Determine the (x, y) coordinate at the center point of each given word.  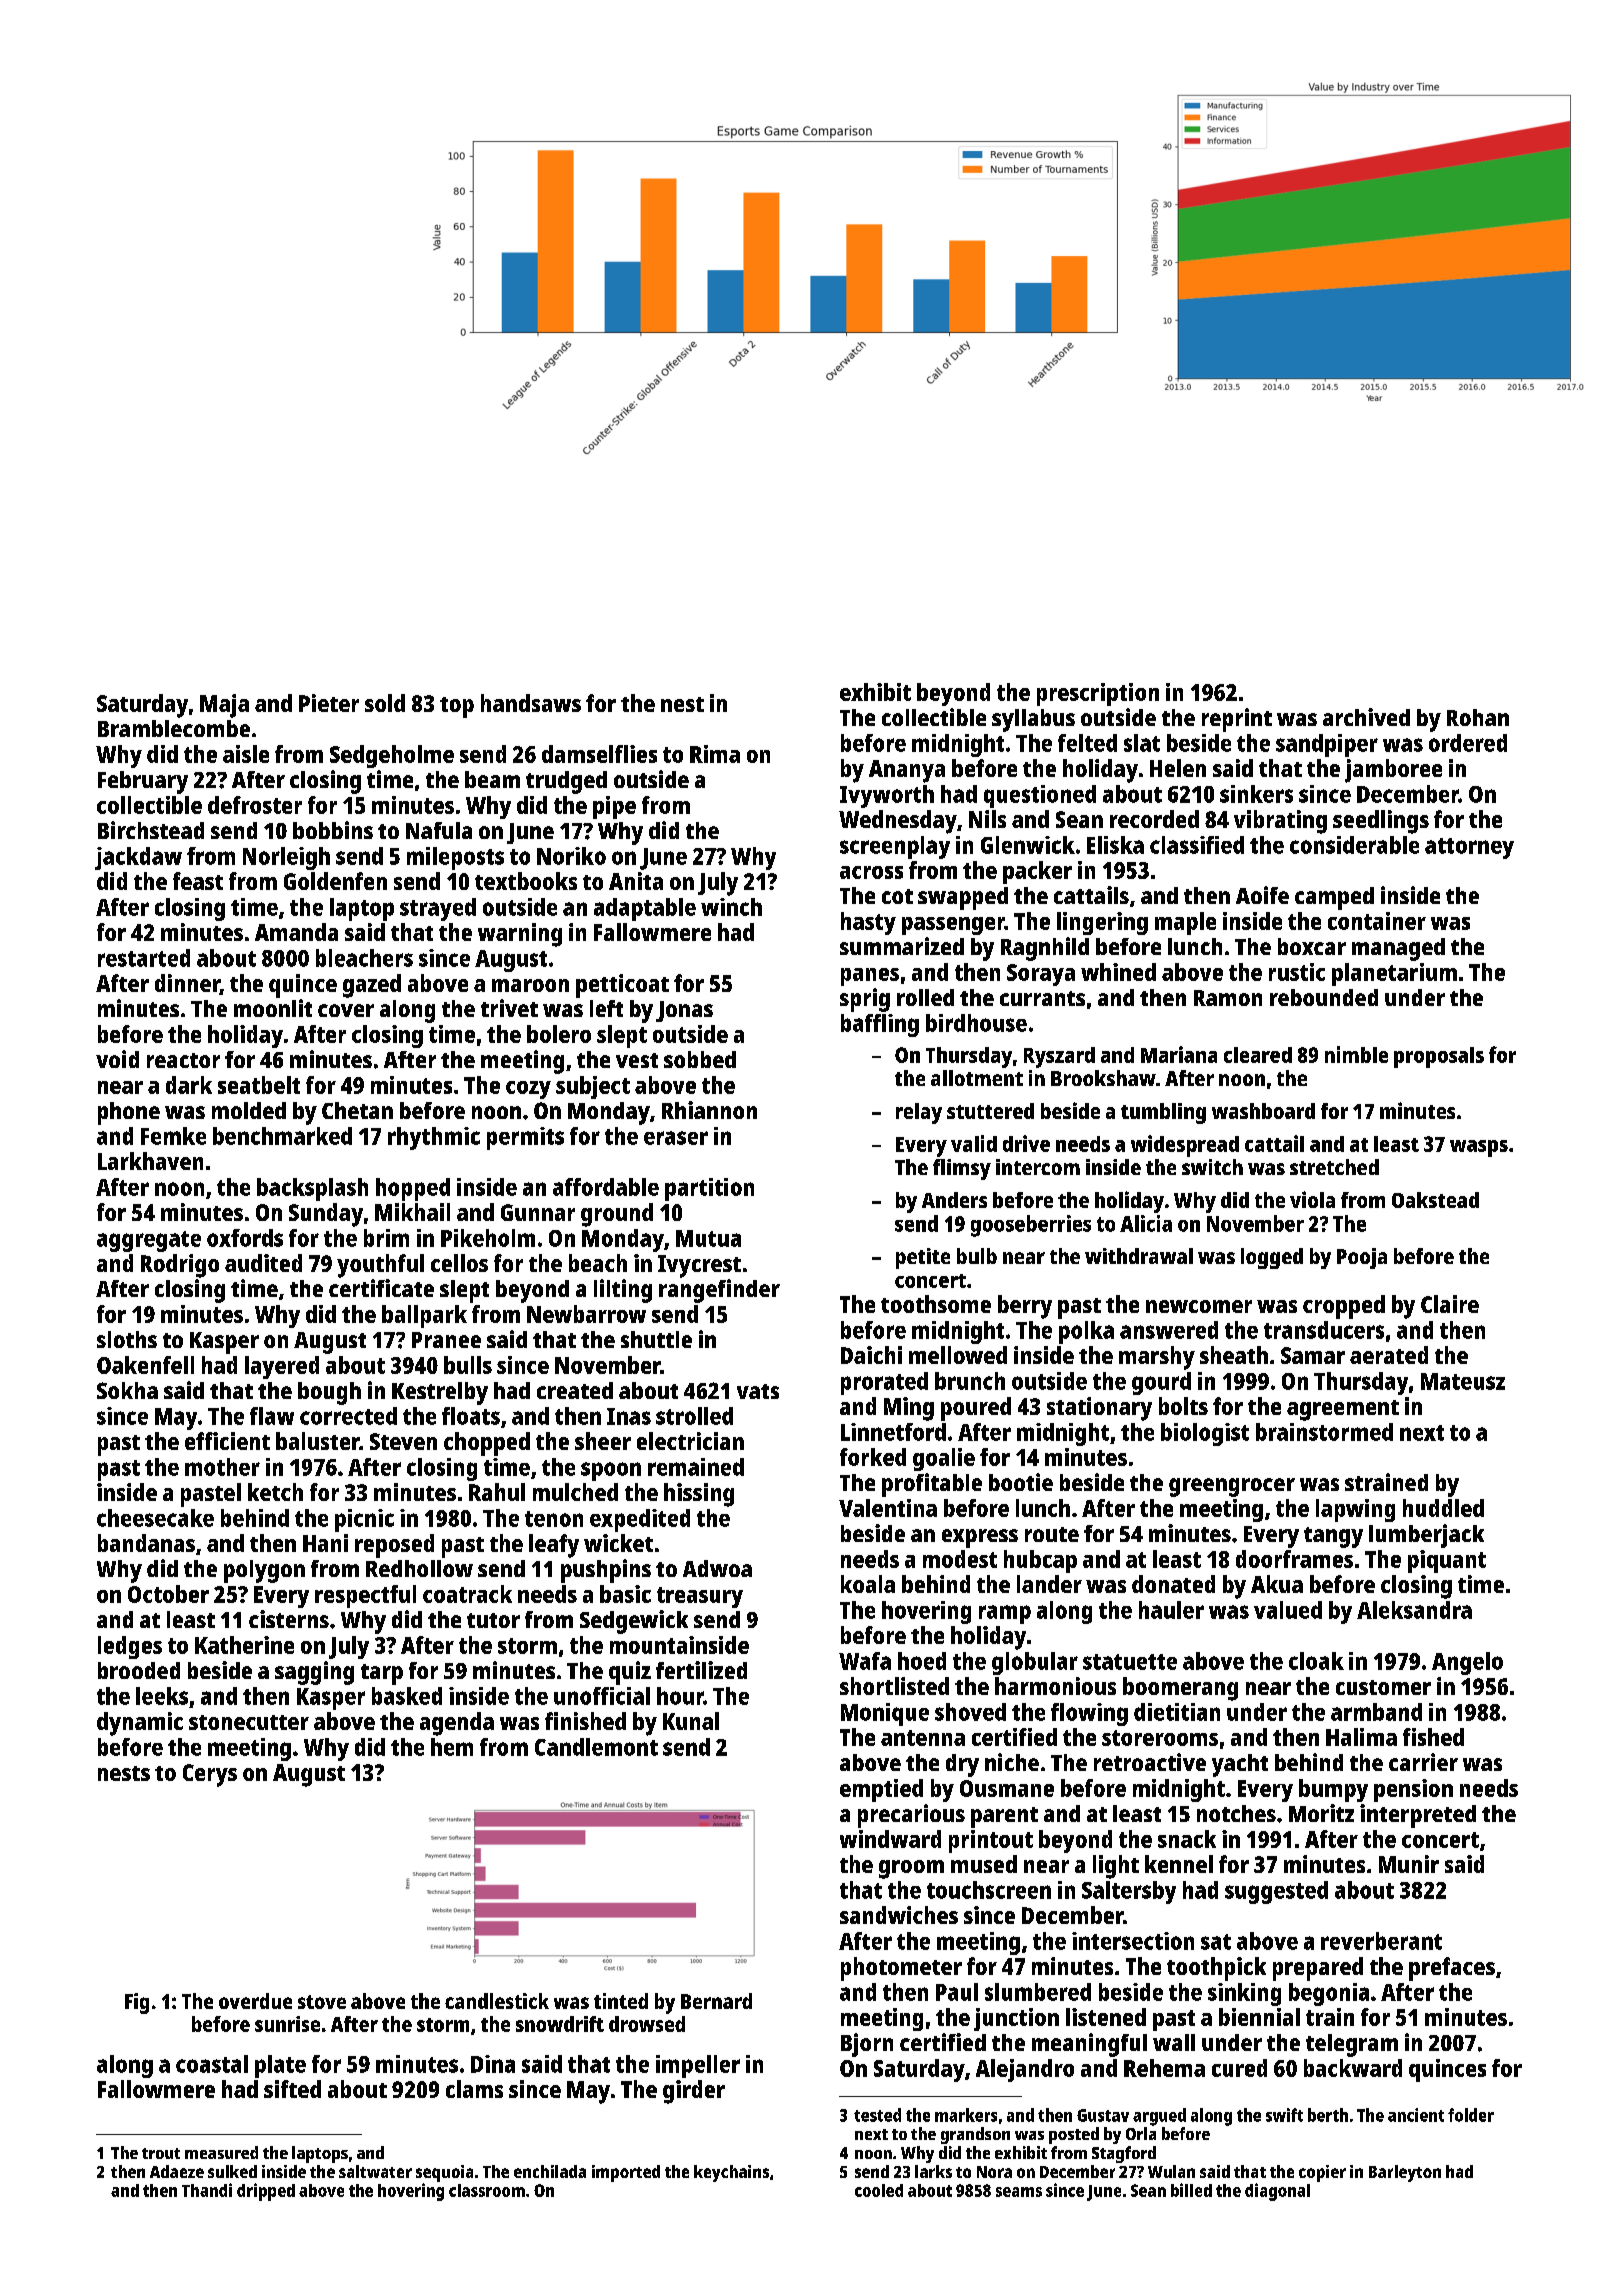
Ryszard (1059, 1057)
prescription (1098, 694)
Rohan (1478, 717)
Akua (1277, 1584)
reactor (183, 1060)
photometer (901, 1969)
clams (474, 2089)
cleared (1258, 1055)
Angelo (1467, 1663)
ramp (1005, 1614)
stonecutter (249, 1722)
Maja (224, 706)
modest (960, 1559)
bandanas (146, 1543)
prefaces (1452, 1969)
